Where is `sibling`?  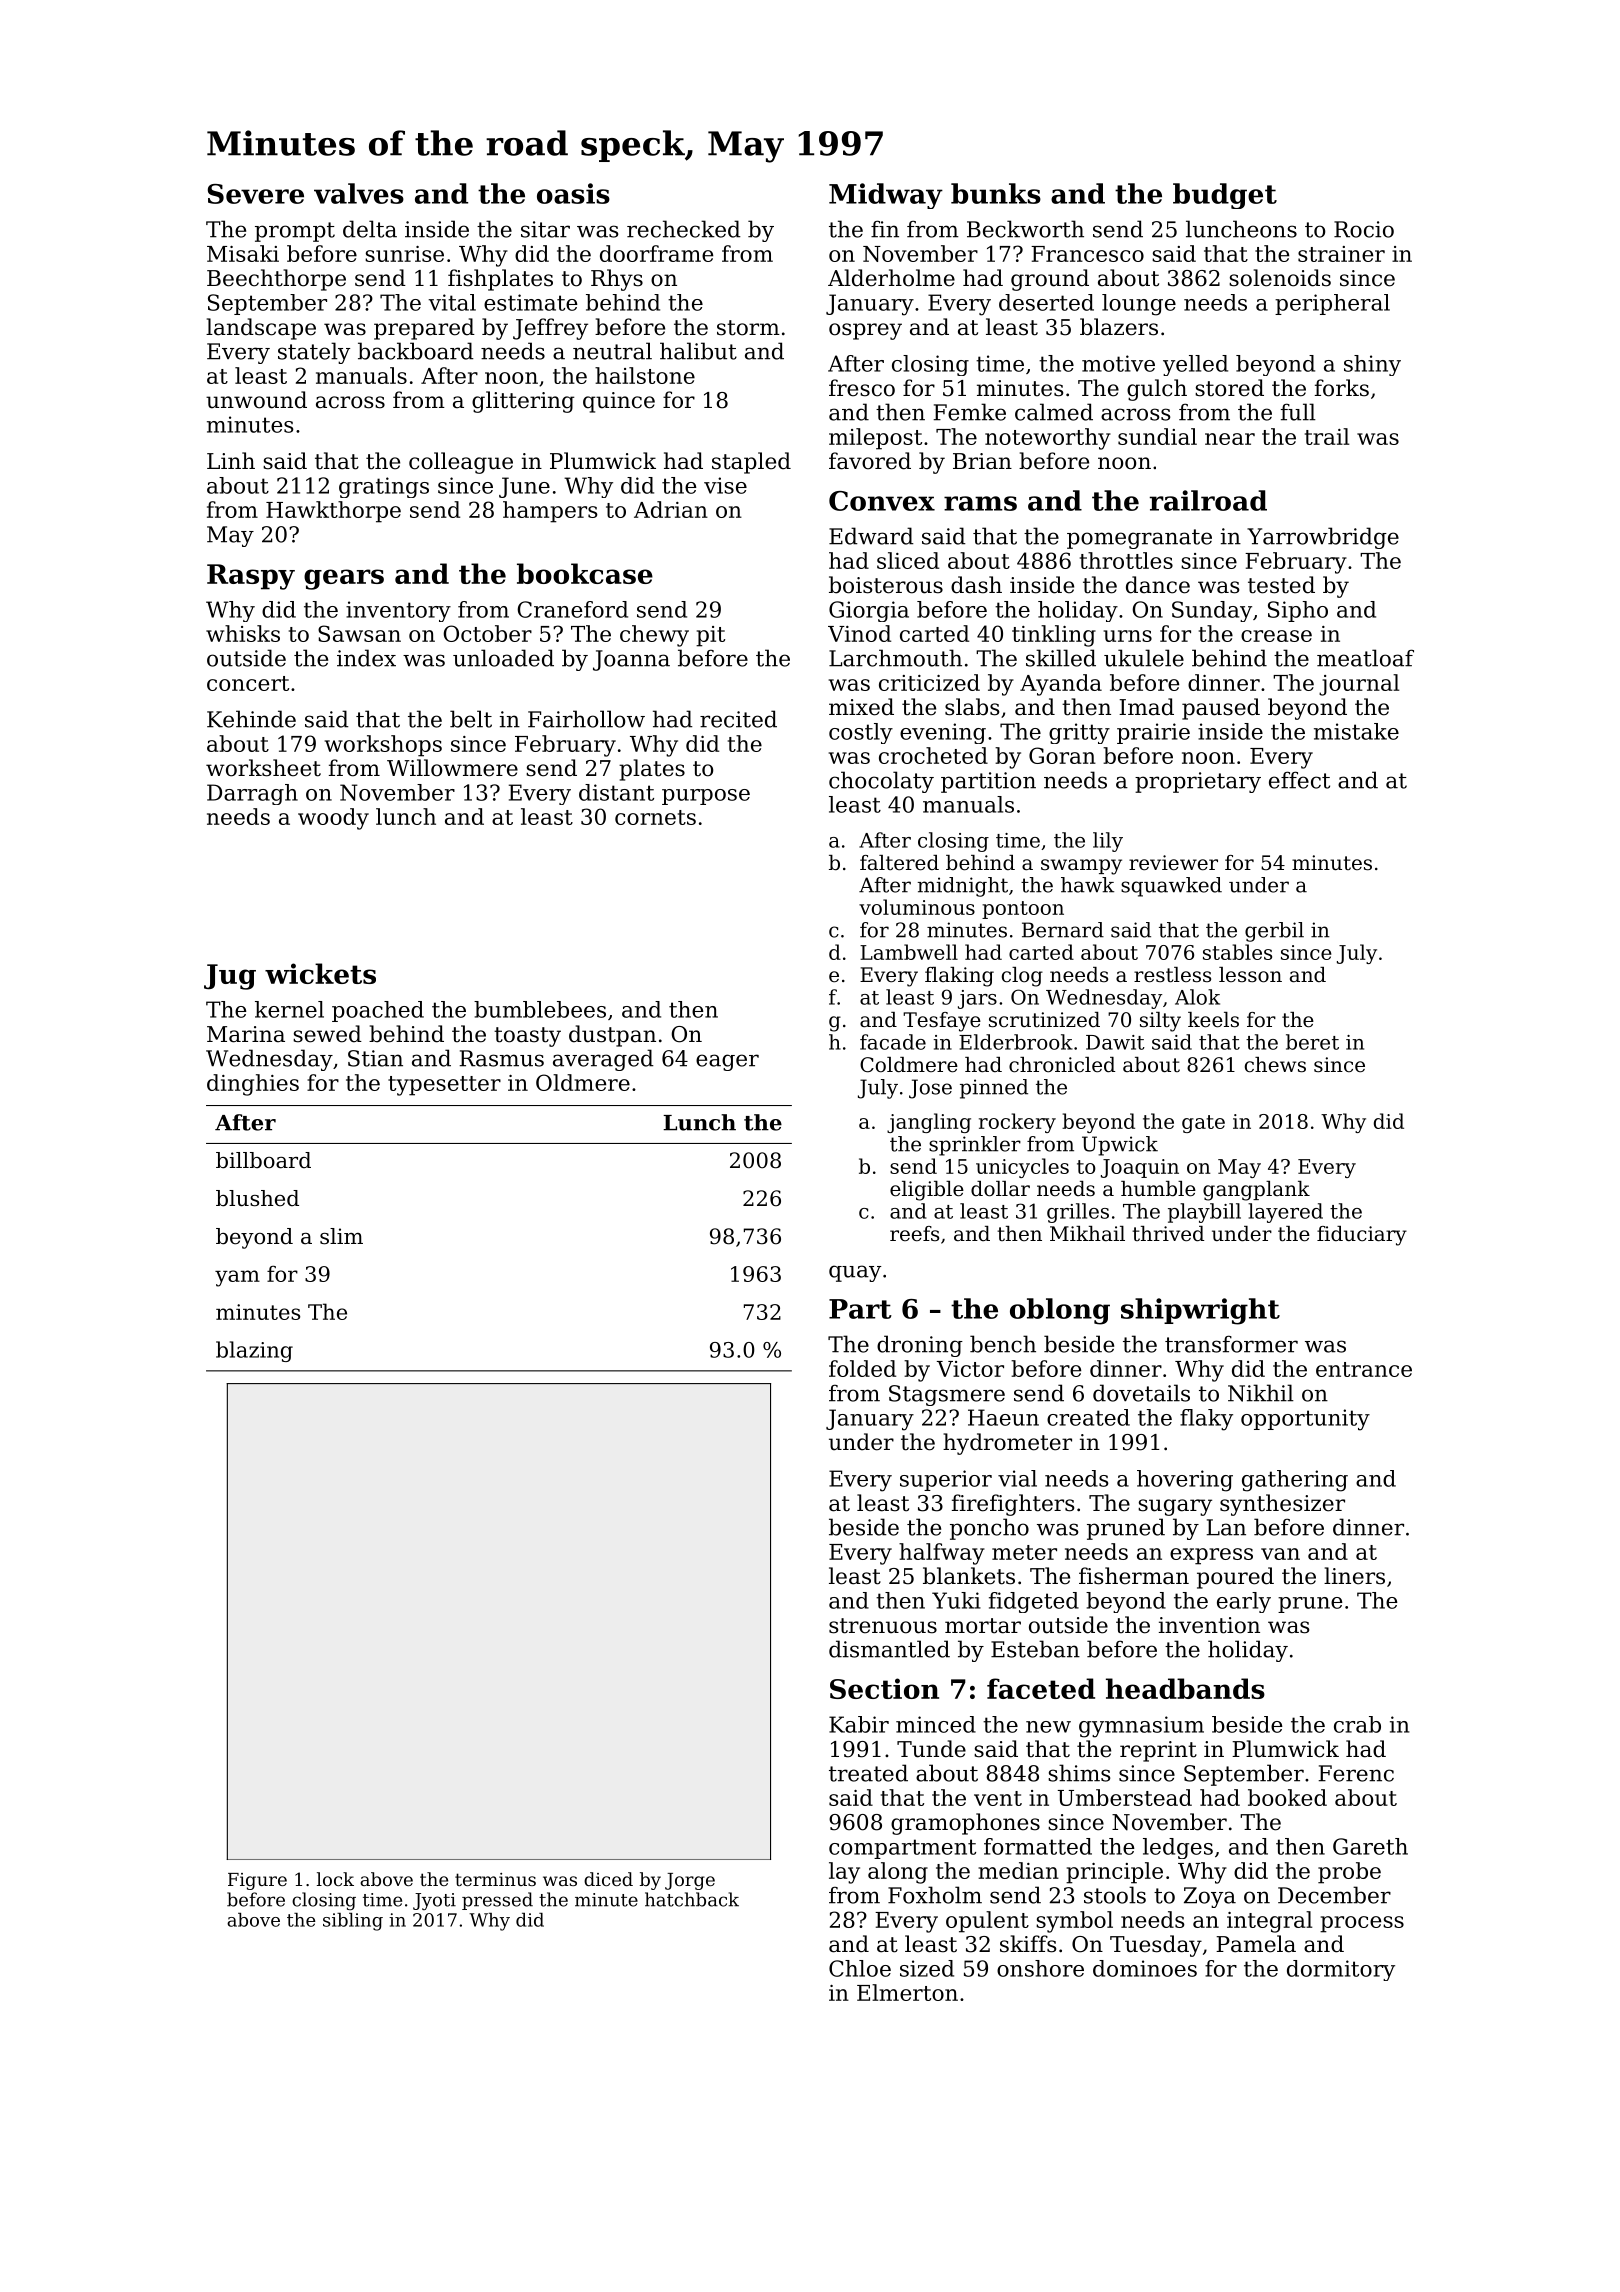
sibling is located at coordinates (353, 1922).
